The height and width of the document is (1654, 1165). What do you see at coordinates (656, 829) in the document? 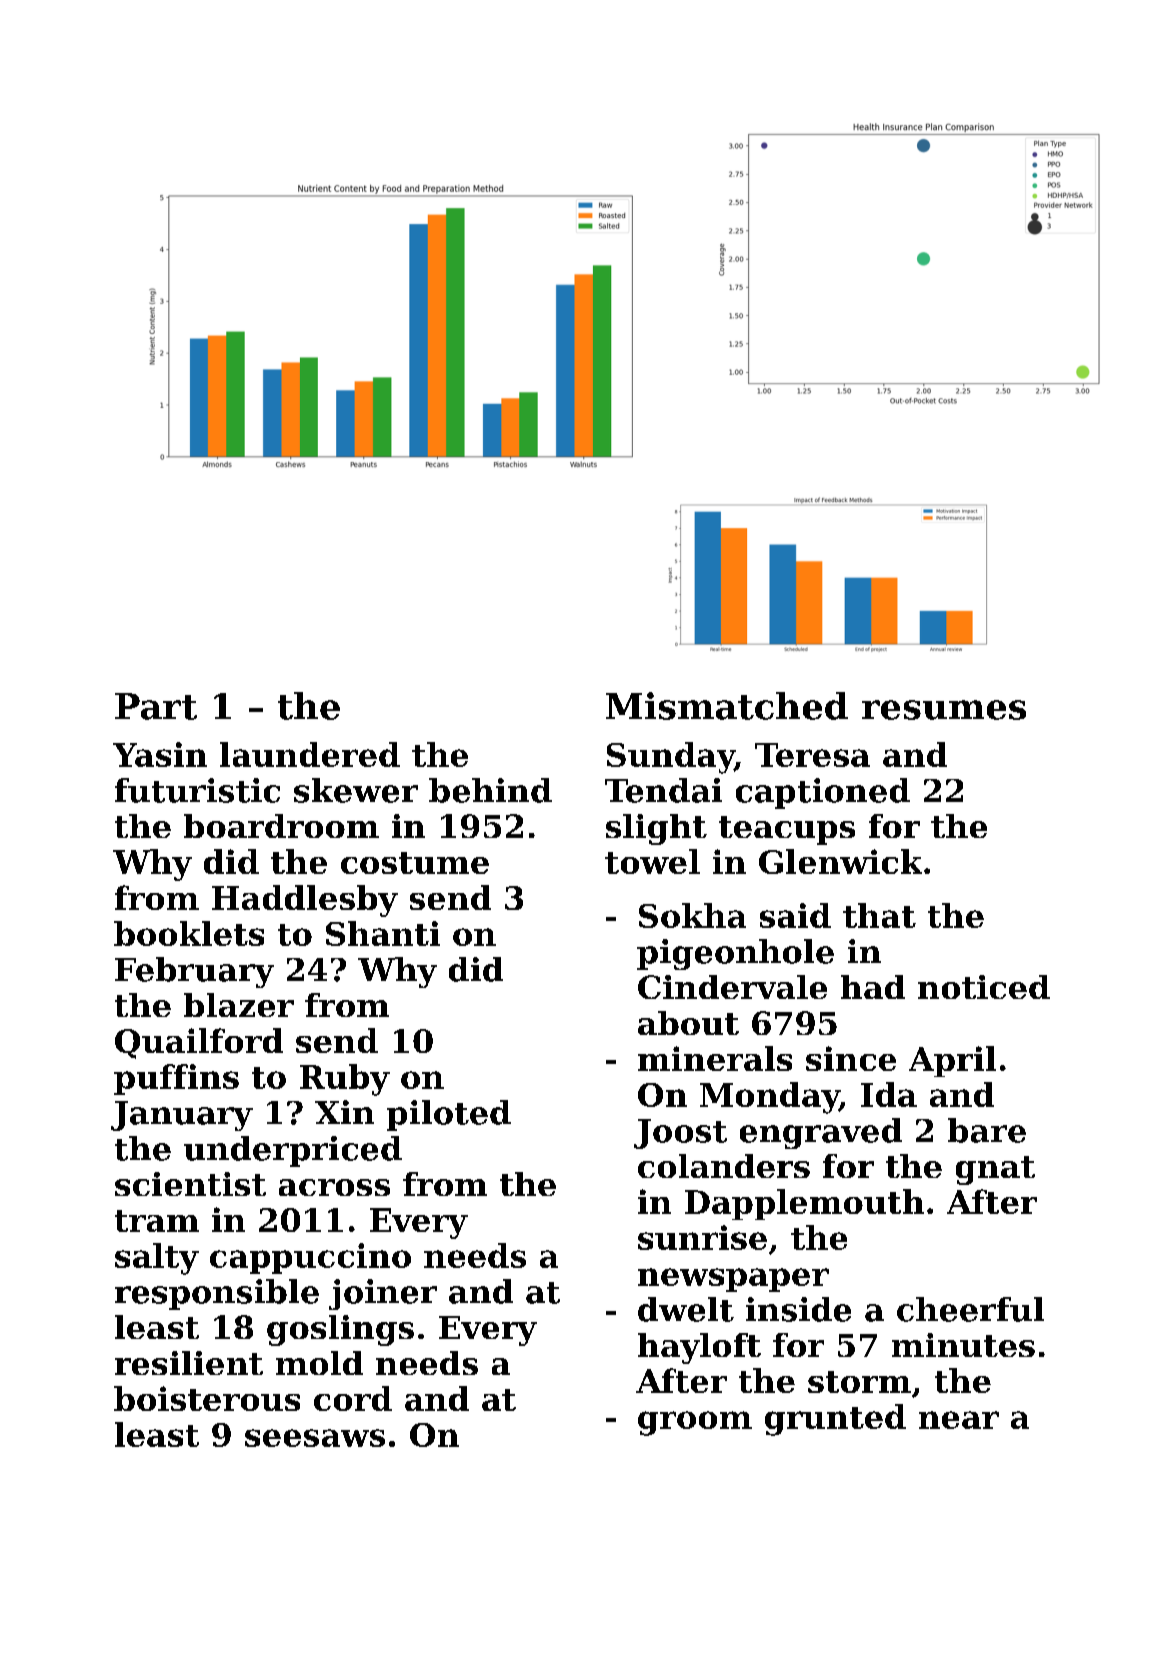
I see `slight` at bounding box center [656, 829].
